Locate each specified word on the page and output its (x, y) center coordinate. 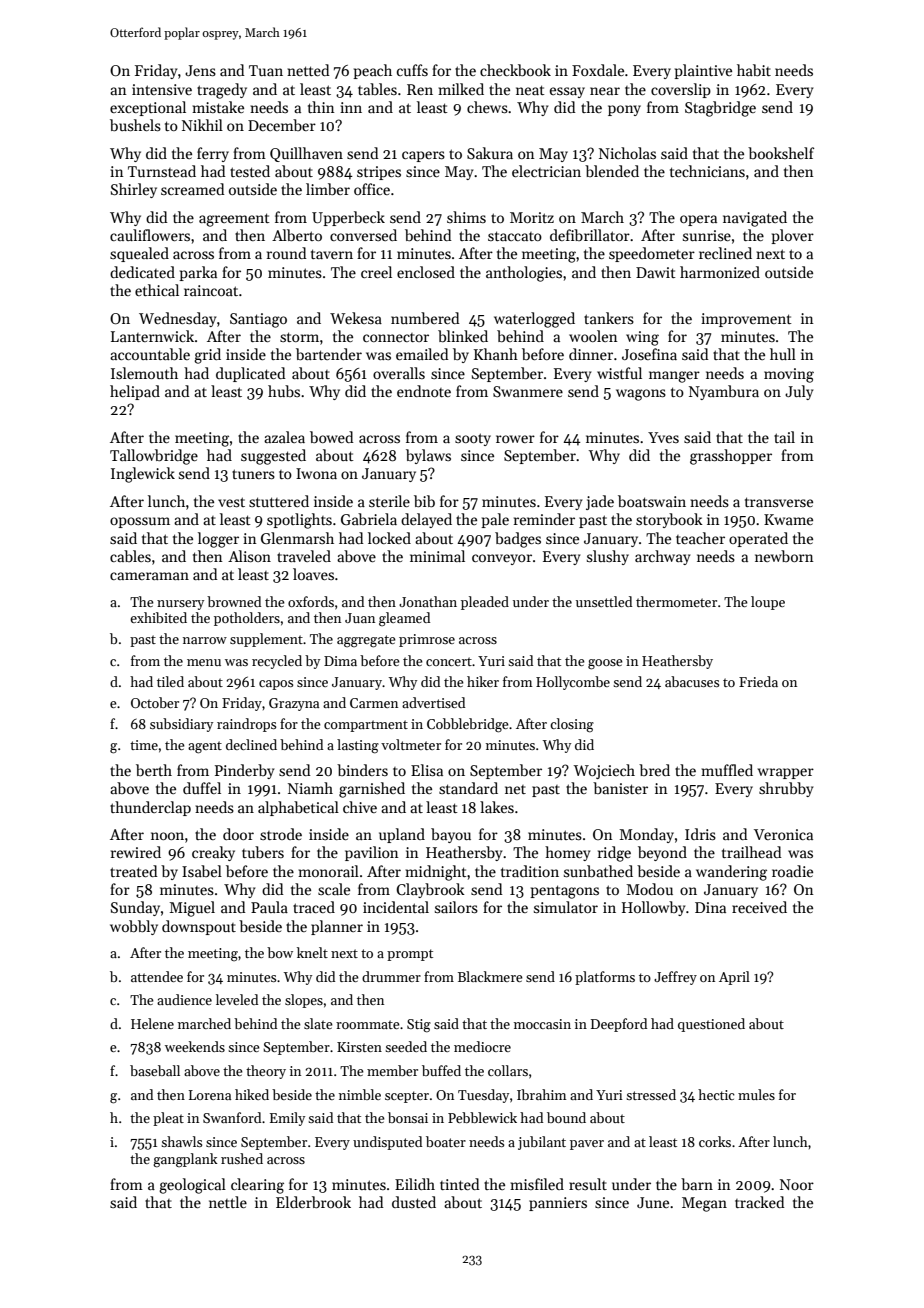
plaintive (703, 71)
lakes (497, 807)
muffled (727, 770)
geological (192, 1186)
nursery (180, 605)
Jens (200, 70)
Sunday (135, 908)
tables (377, 89)
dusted (414, 1202)
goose (605, 664)
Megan (704, 1204)
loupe (768, 603)
